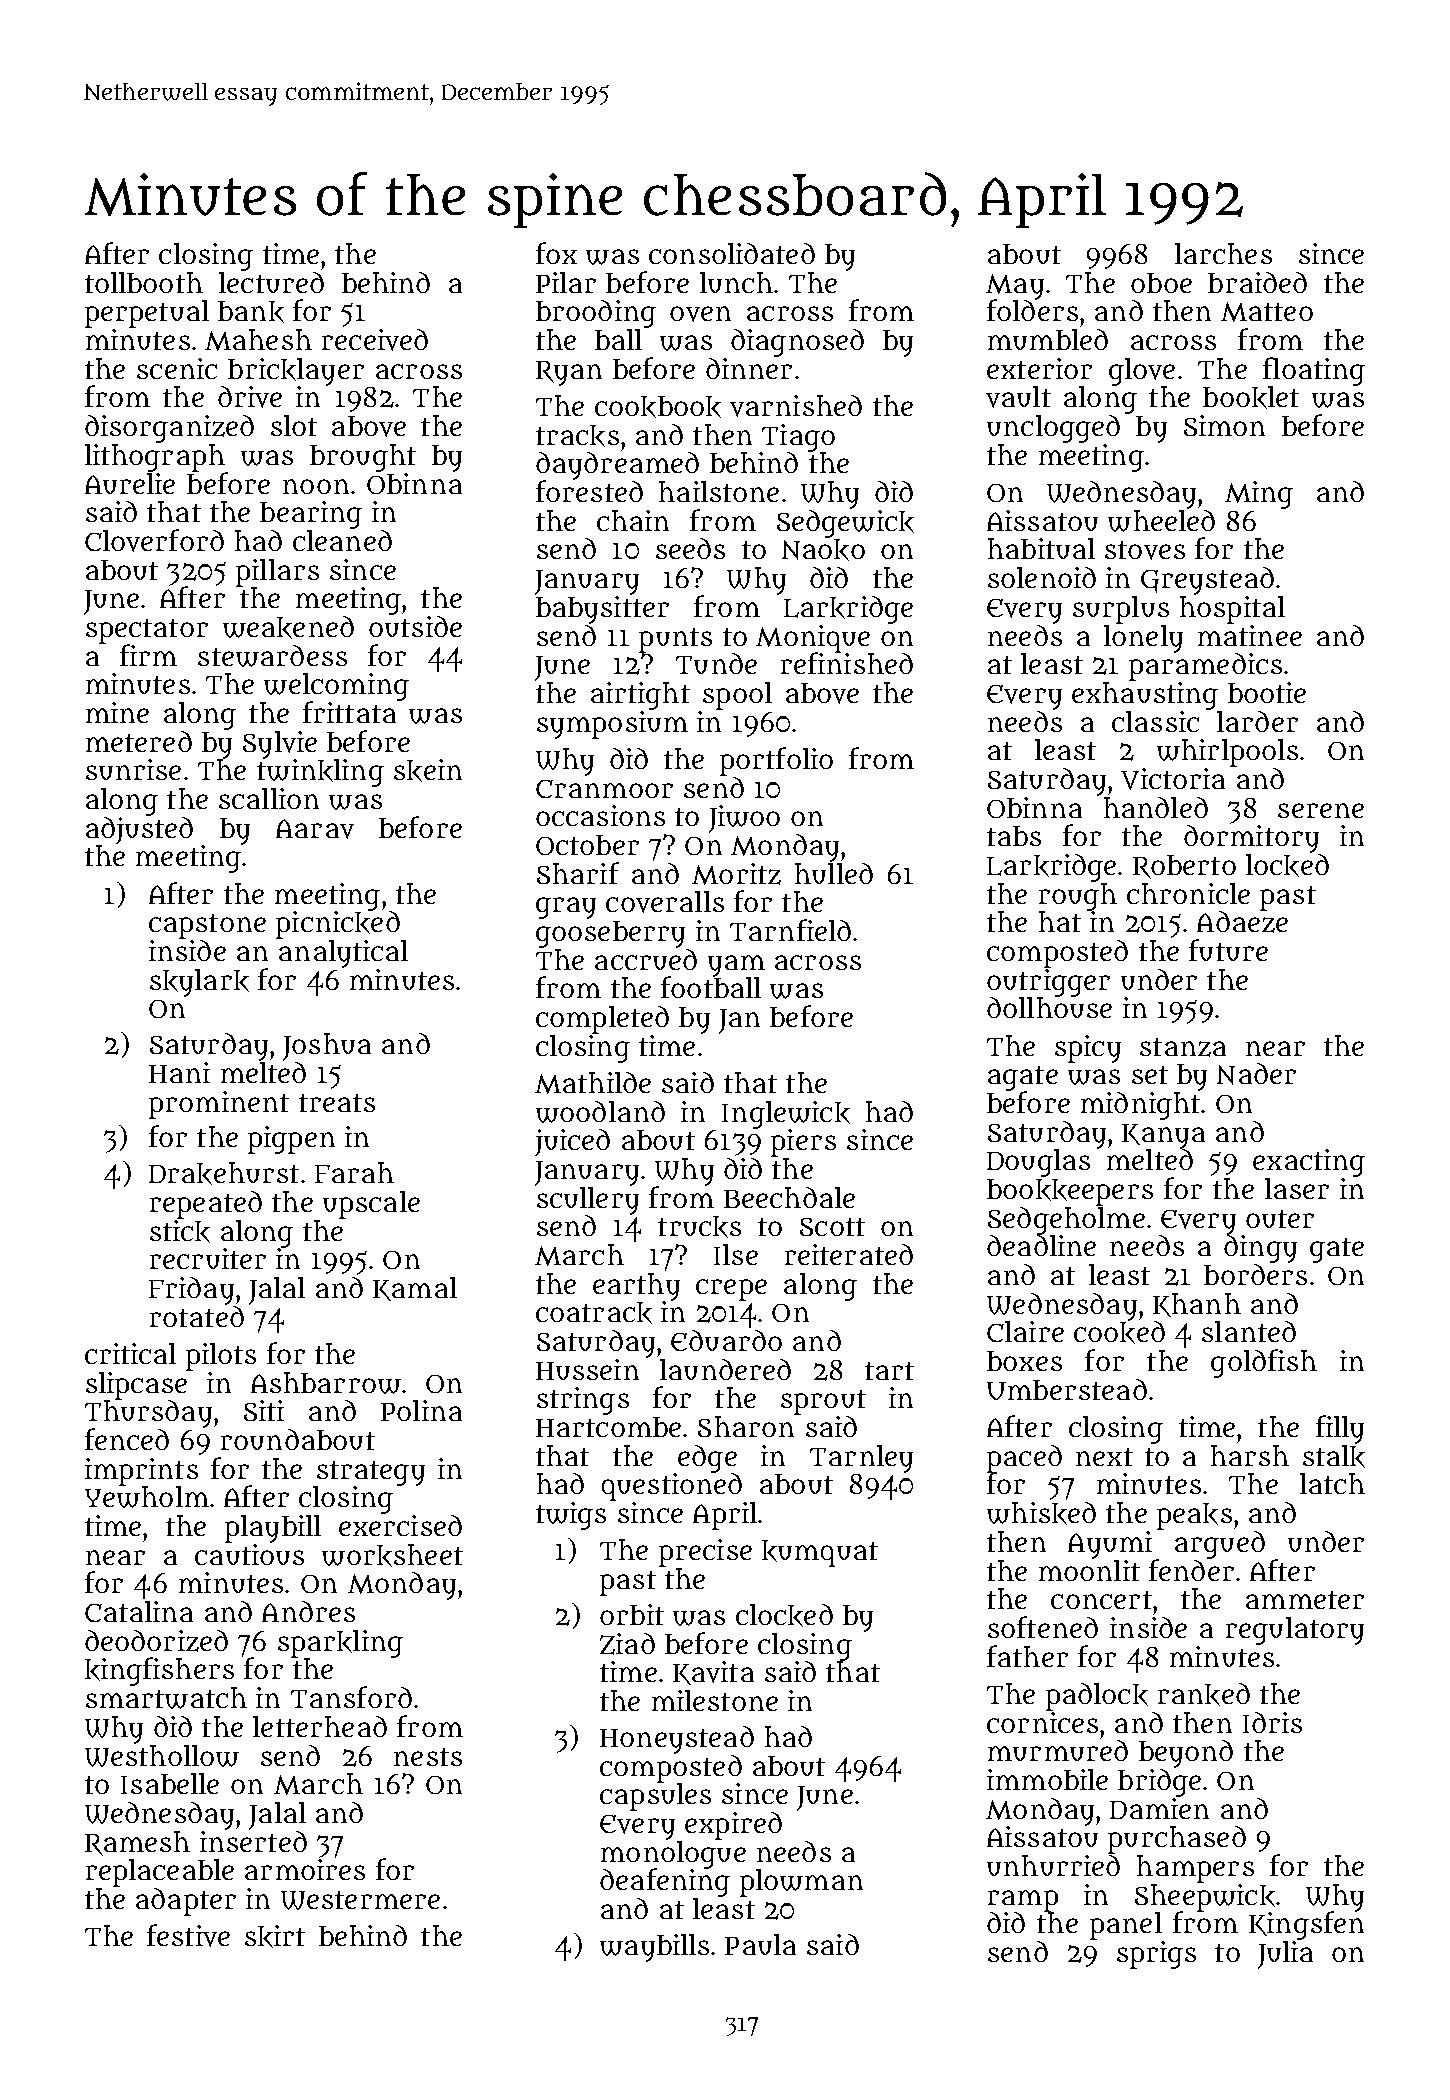 The width and height of the image is (1450, 2100). What do you see at coordinates (349, 712) in the image?
I see `frittata` at bounding box center [349, 712].
